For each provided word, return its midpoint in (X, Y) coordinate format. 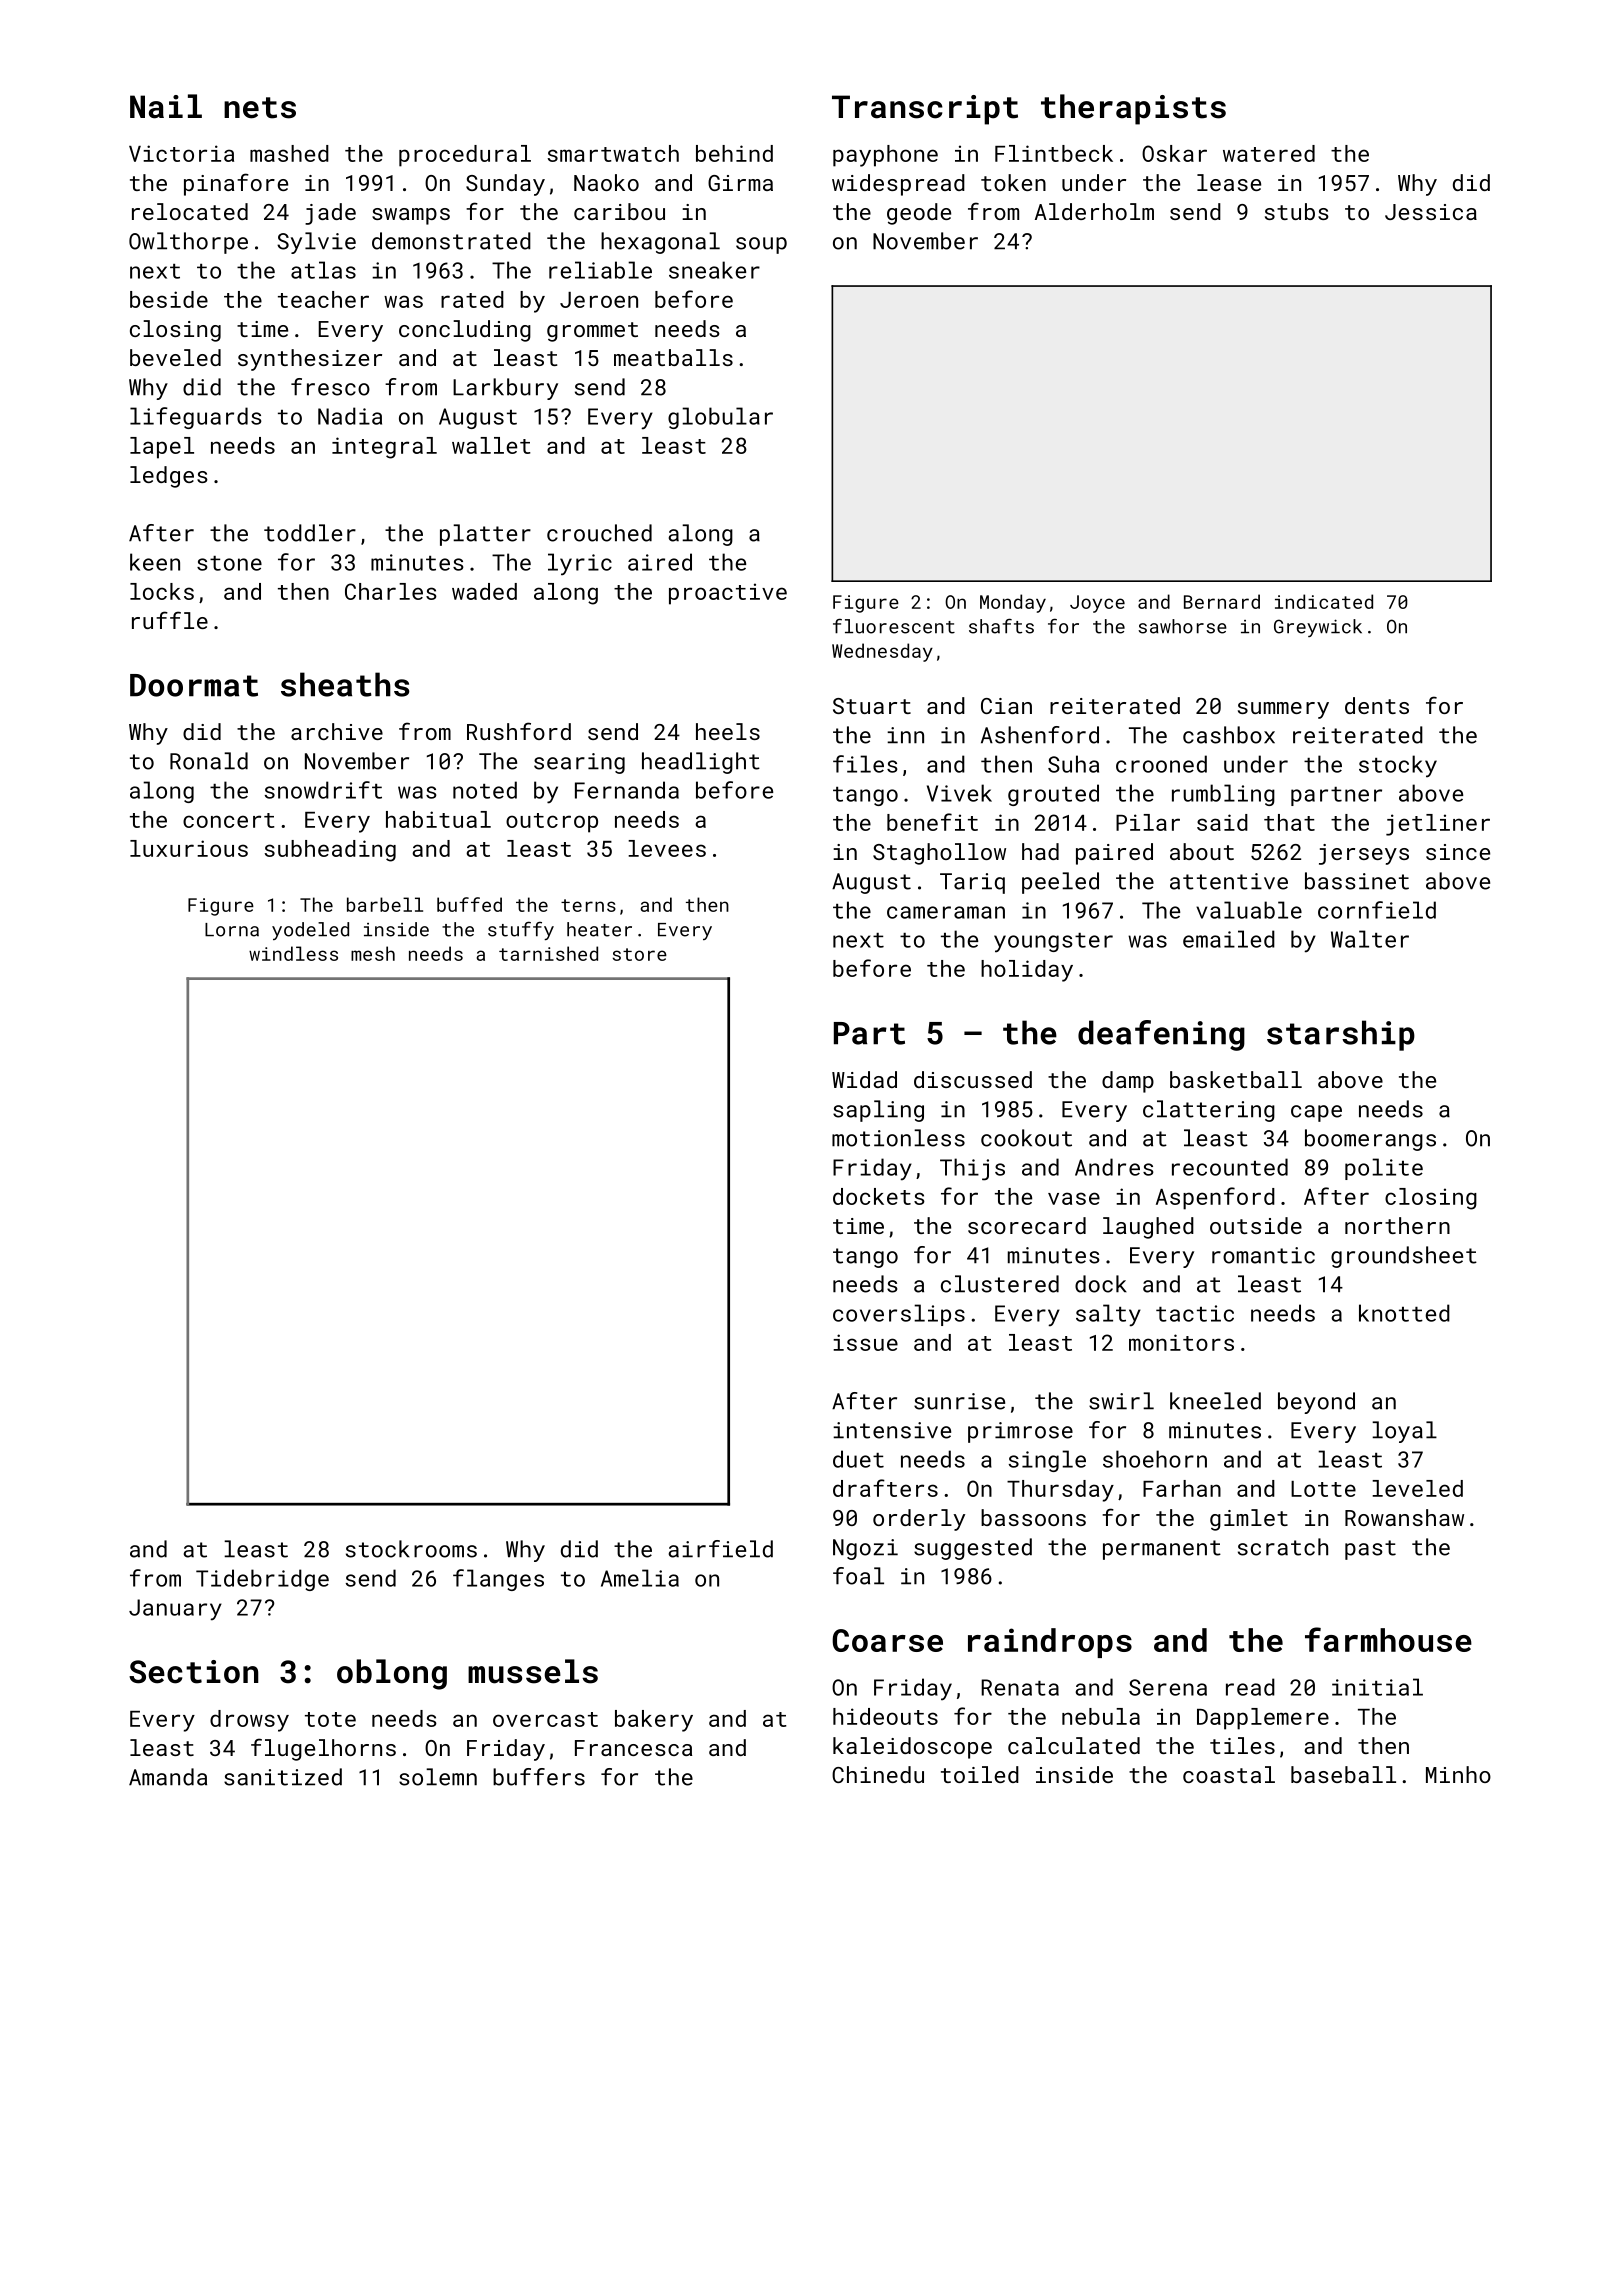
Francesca (633, 1748)
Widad (864, 1079)
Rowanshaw (1404, 1517)
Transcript (925, 110)
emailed (1229, 939)
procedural (465, 156)
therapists (1133, 109)
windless (293, 953)
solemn (438, 1777)
